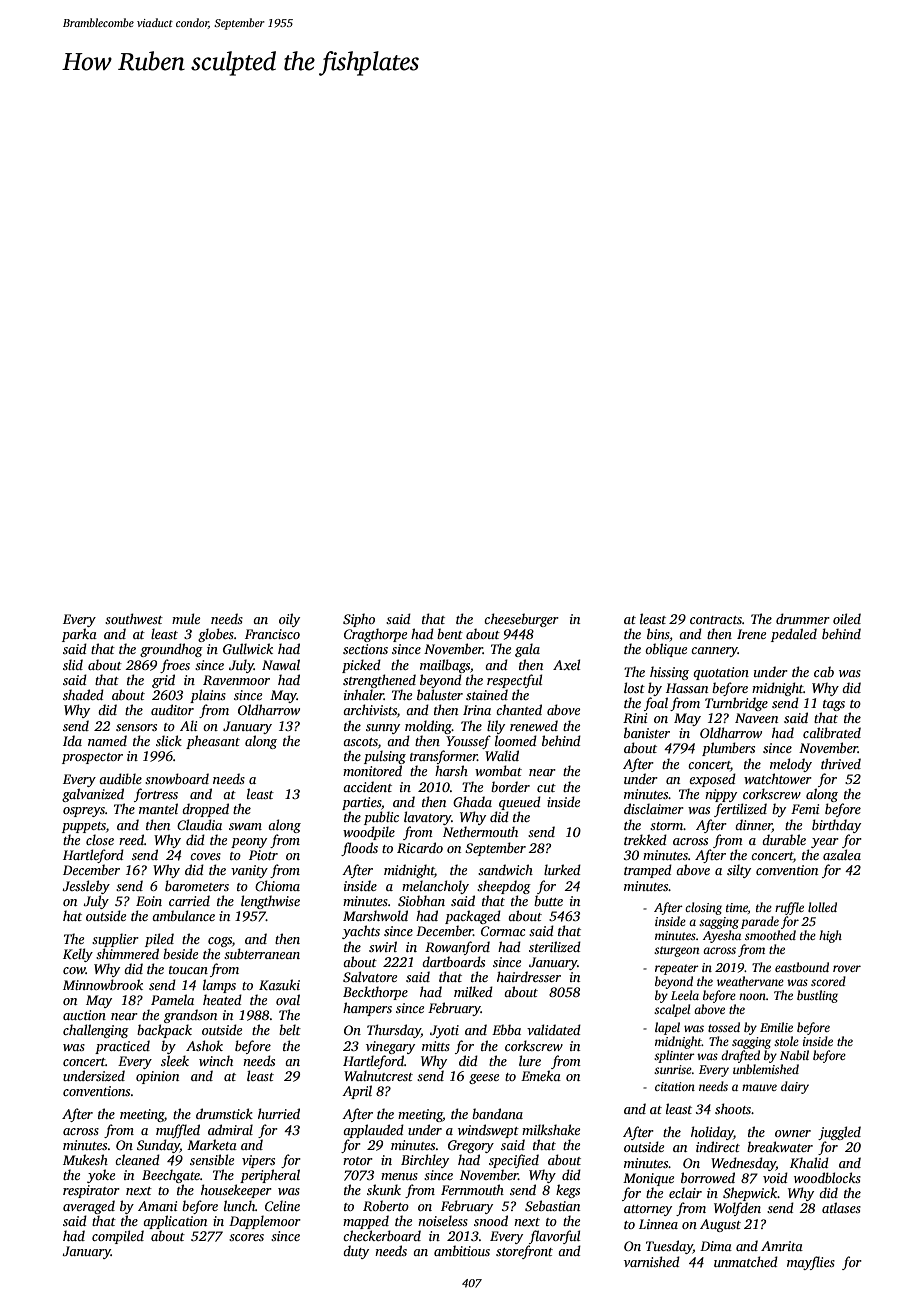  Describe the element at coordinates (175, 1222) in the page. I see `application` at that location.
